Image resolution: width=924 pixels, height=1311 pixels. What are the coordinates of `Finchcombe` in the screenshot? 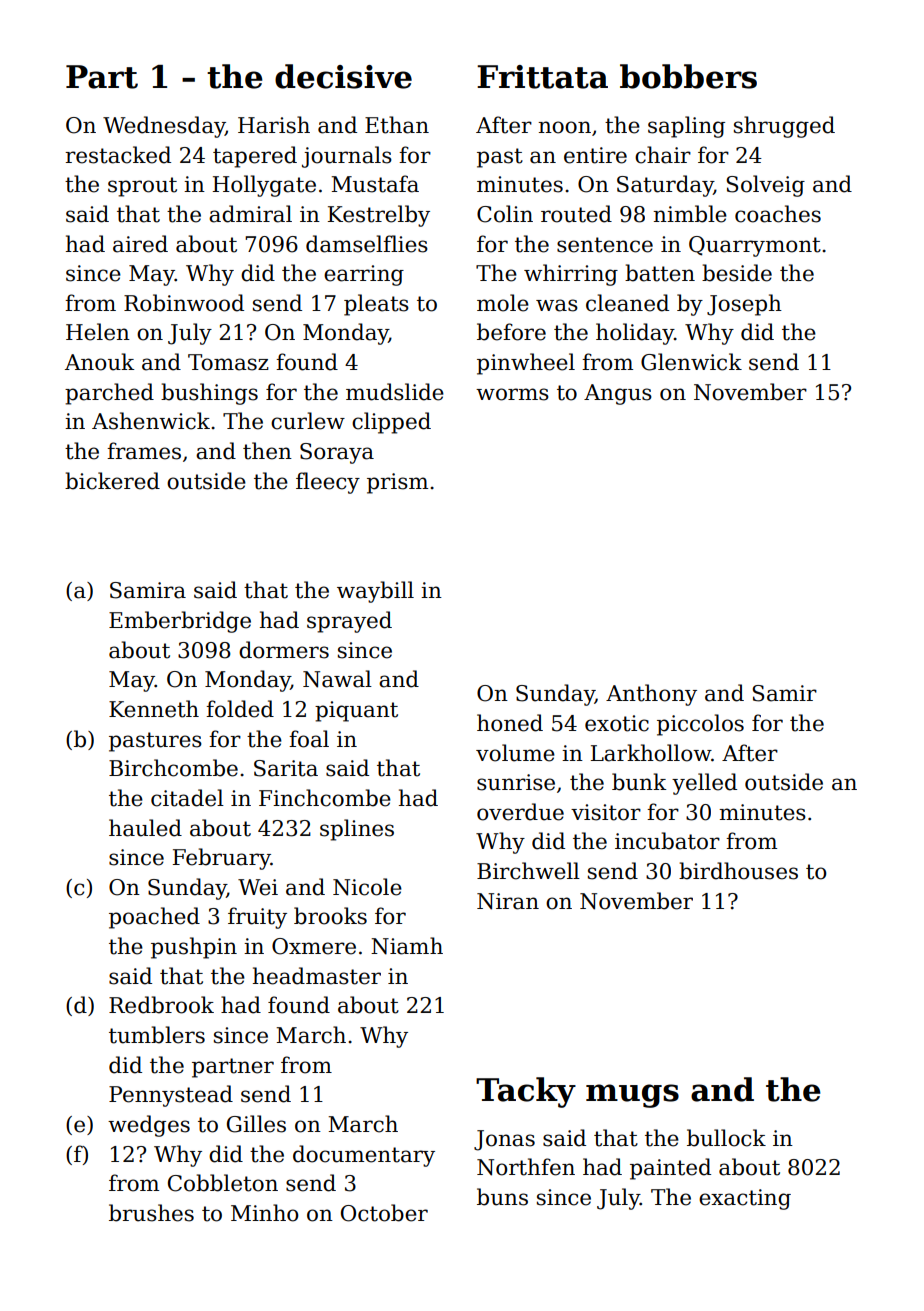 It's located at (325, 798).
